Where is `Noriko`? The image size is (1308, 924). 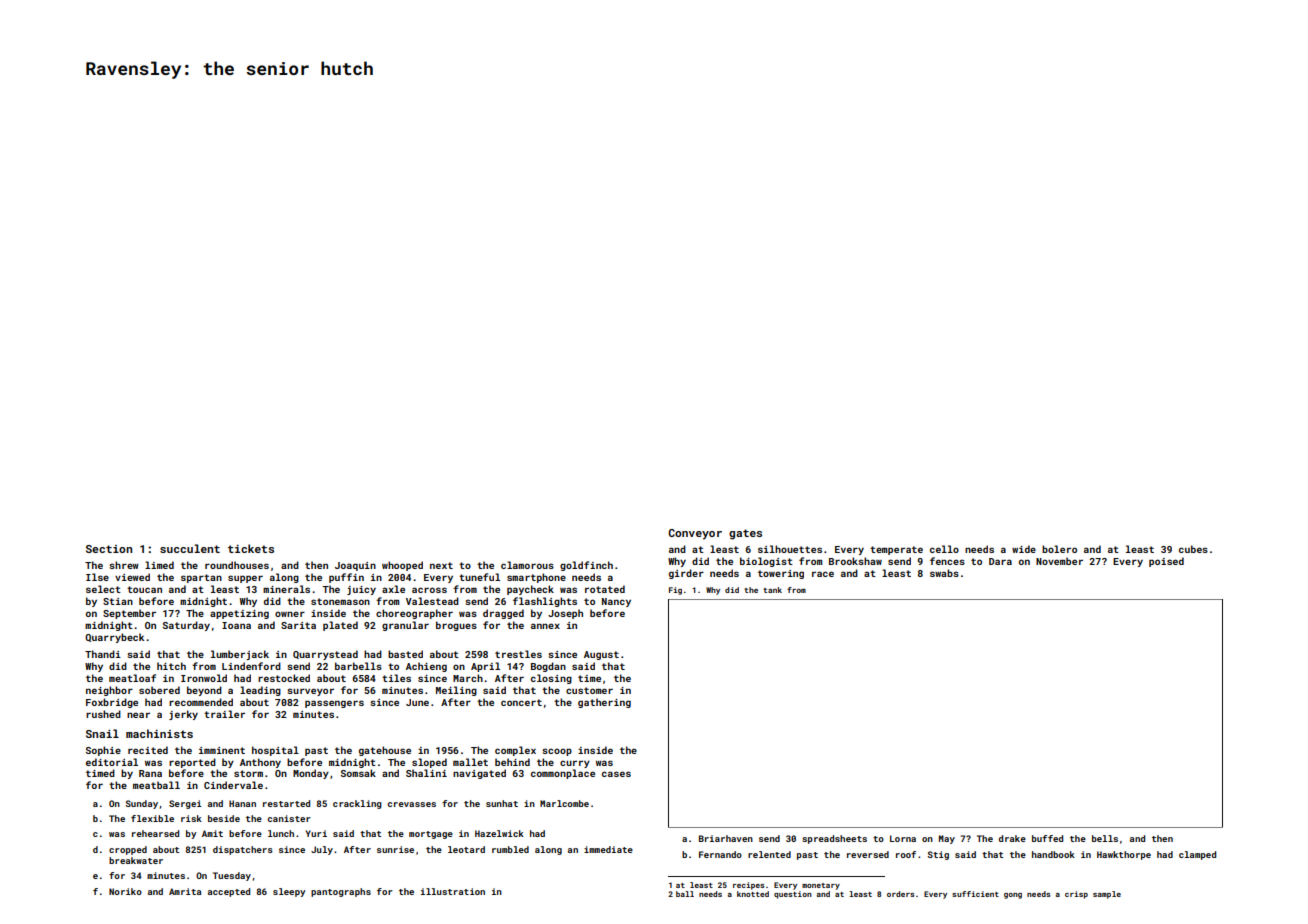
Noriko is located at coordinates (125, 891).
